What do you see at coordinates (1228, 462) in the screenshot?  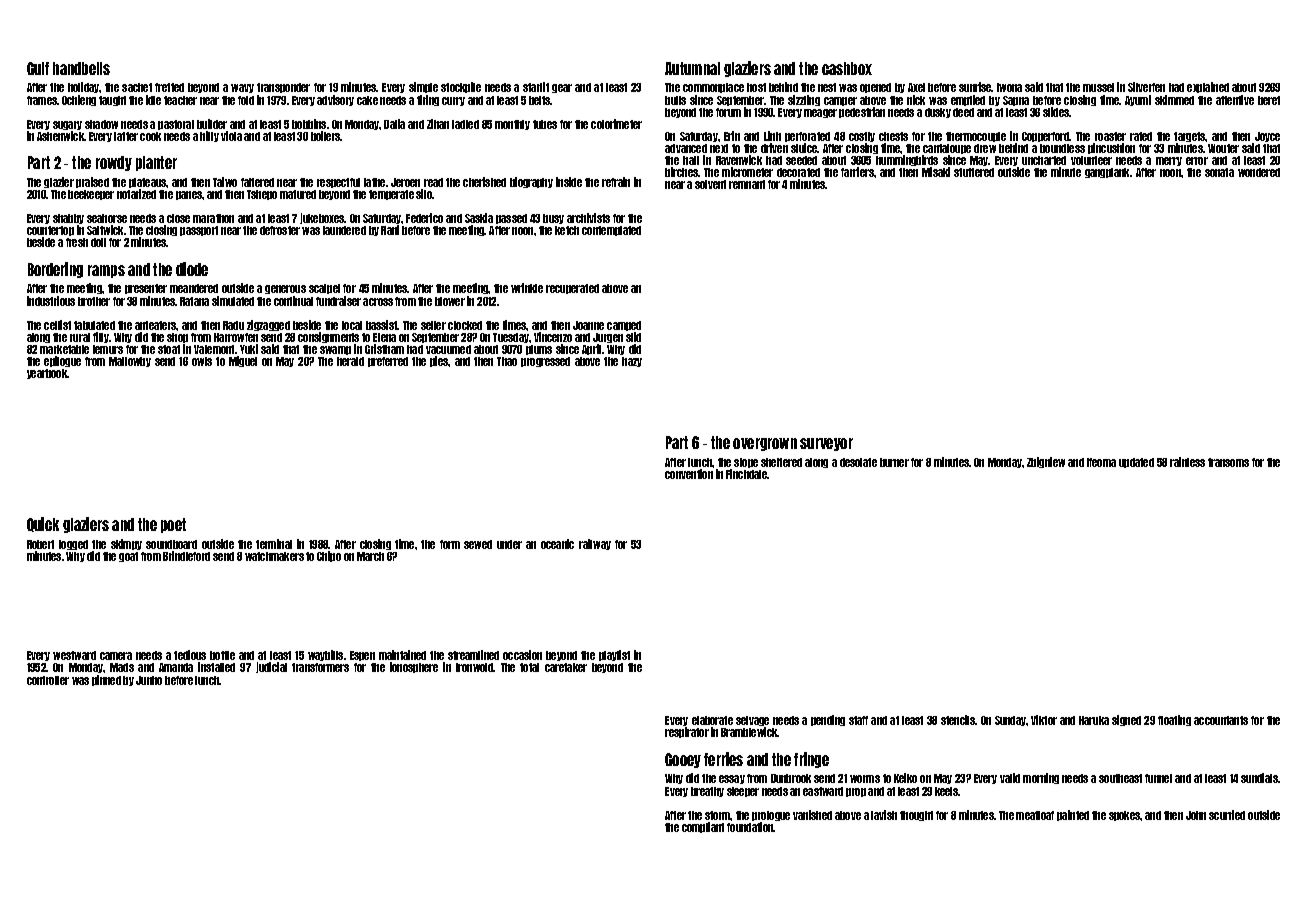 I see `transoms` at bounding box center [1228, 462].
